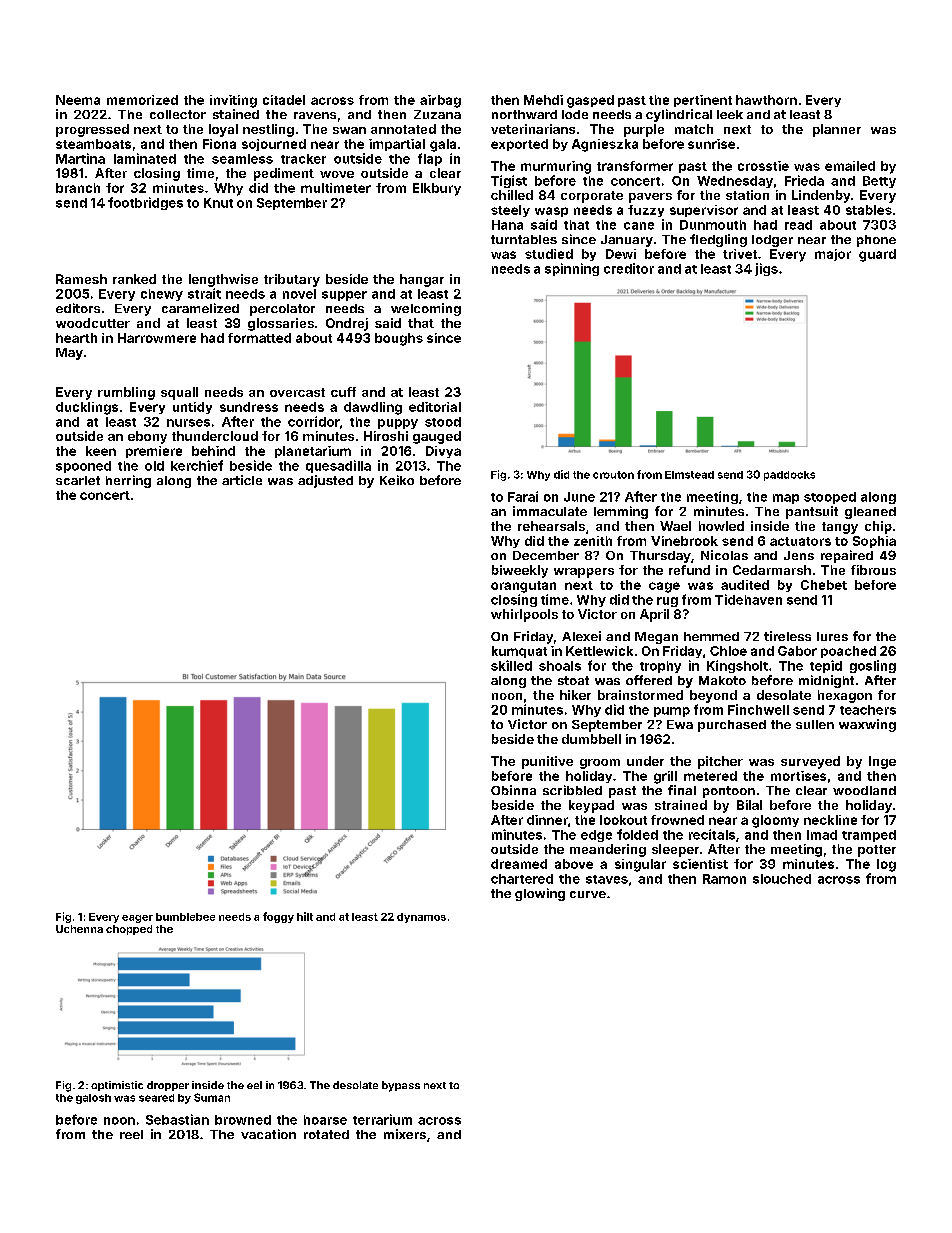 The image size is (952, 1233). I want to click on vacation, so click(268, 1134).
